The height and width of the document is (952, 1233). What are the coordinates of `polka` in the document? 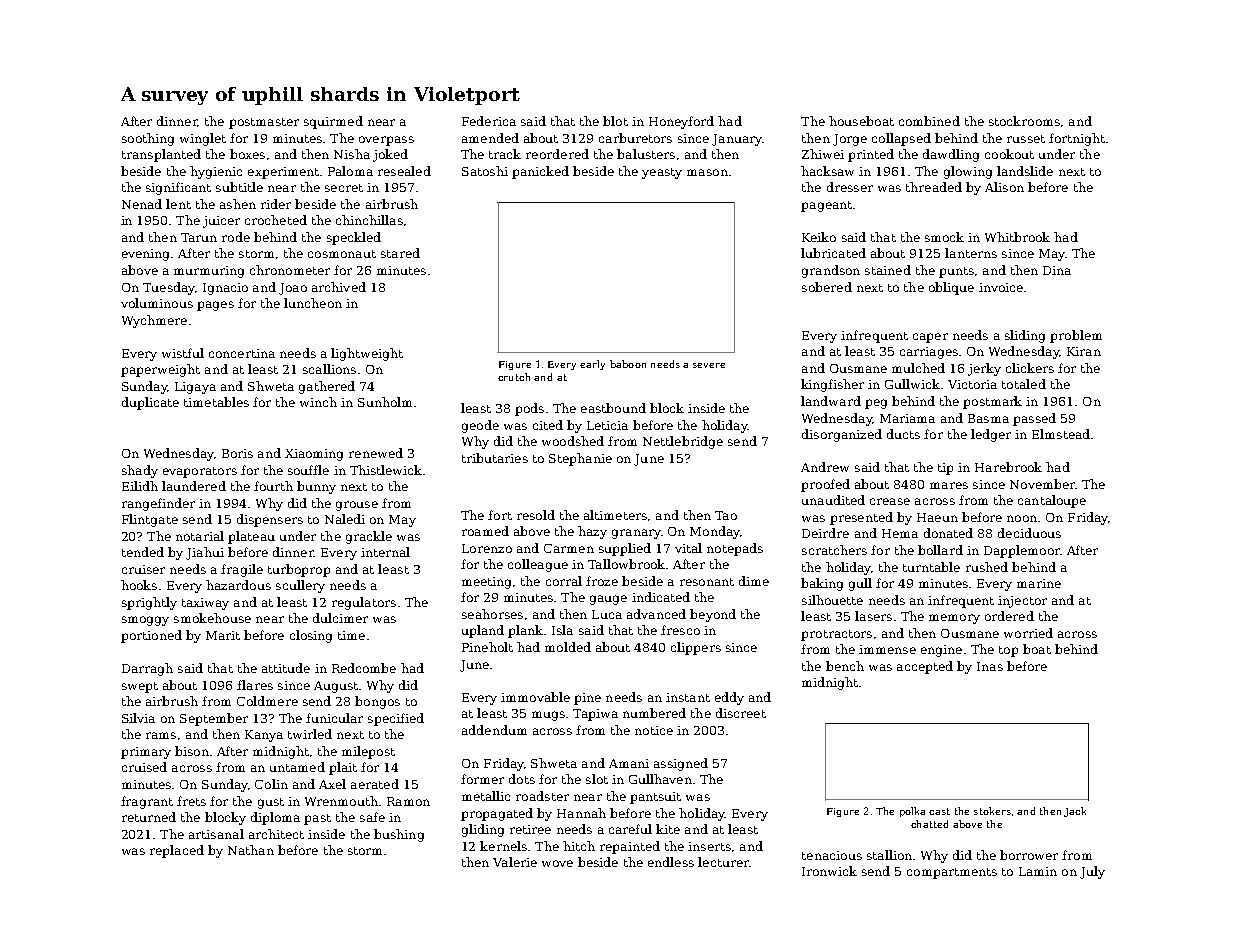 It's located at (912, 812).
